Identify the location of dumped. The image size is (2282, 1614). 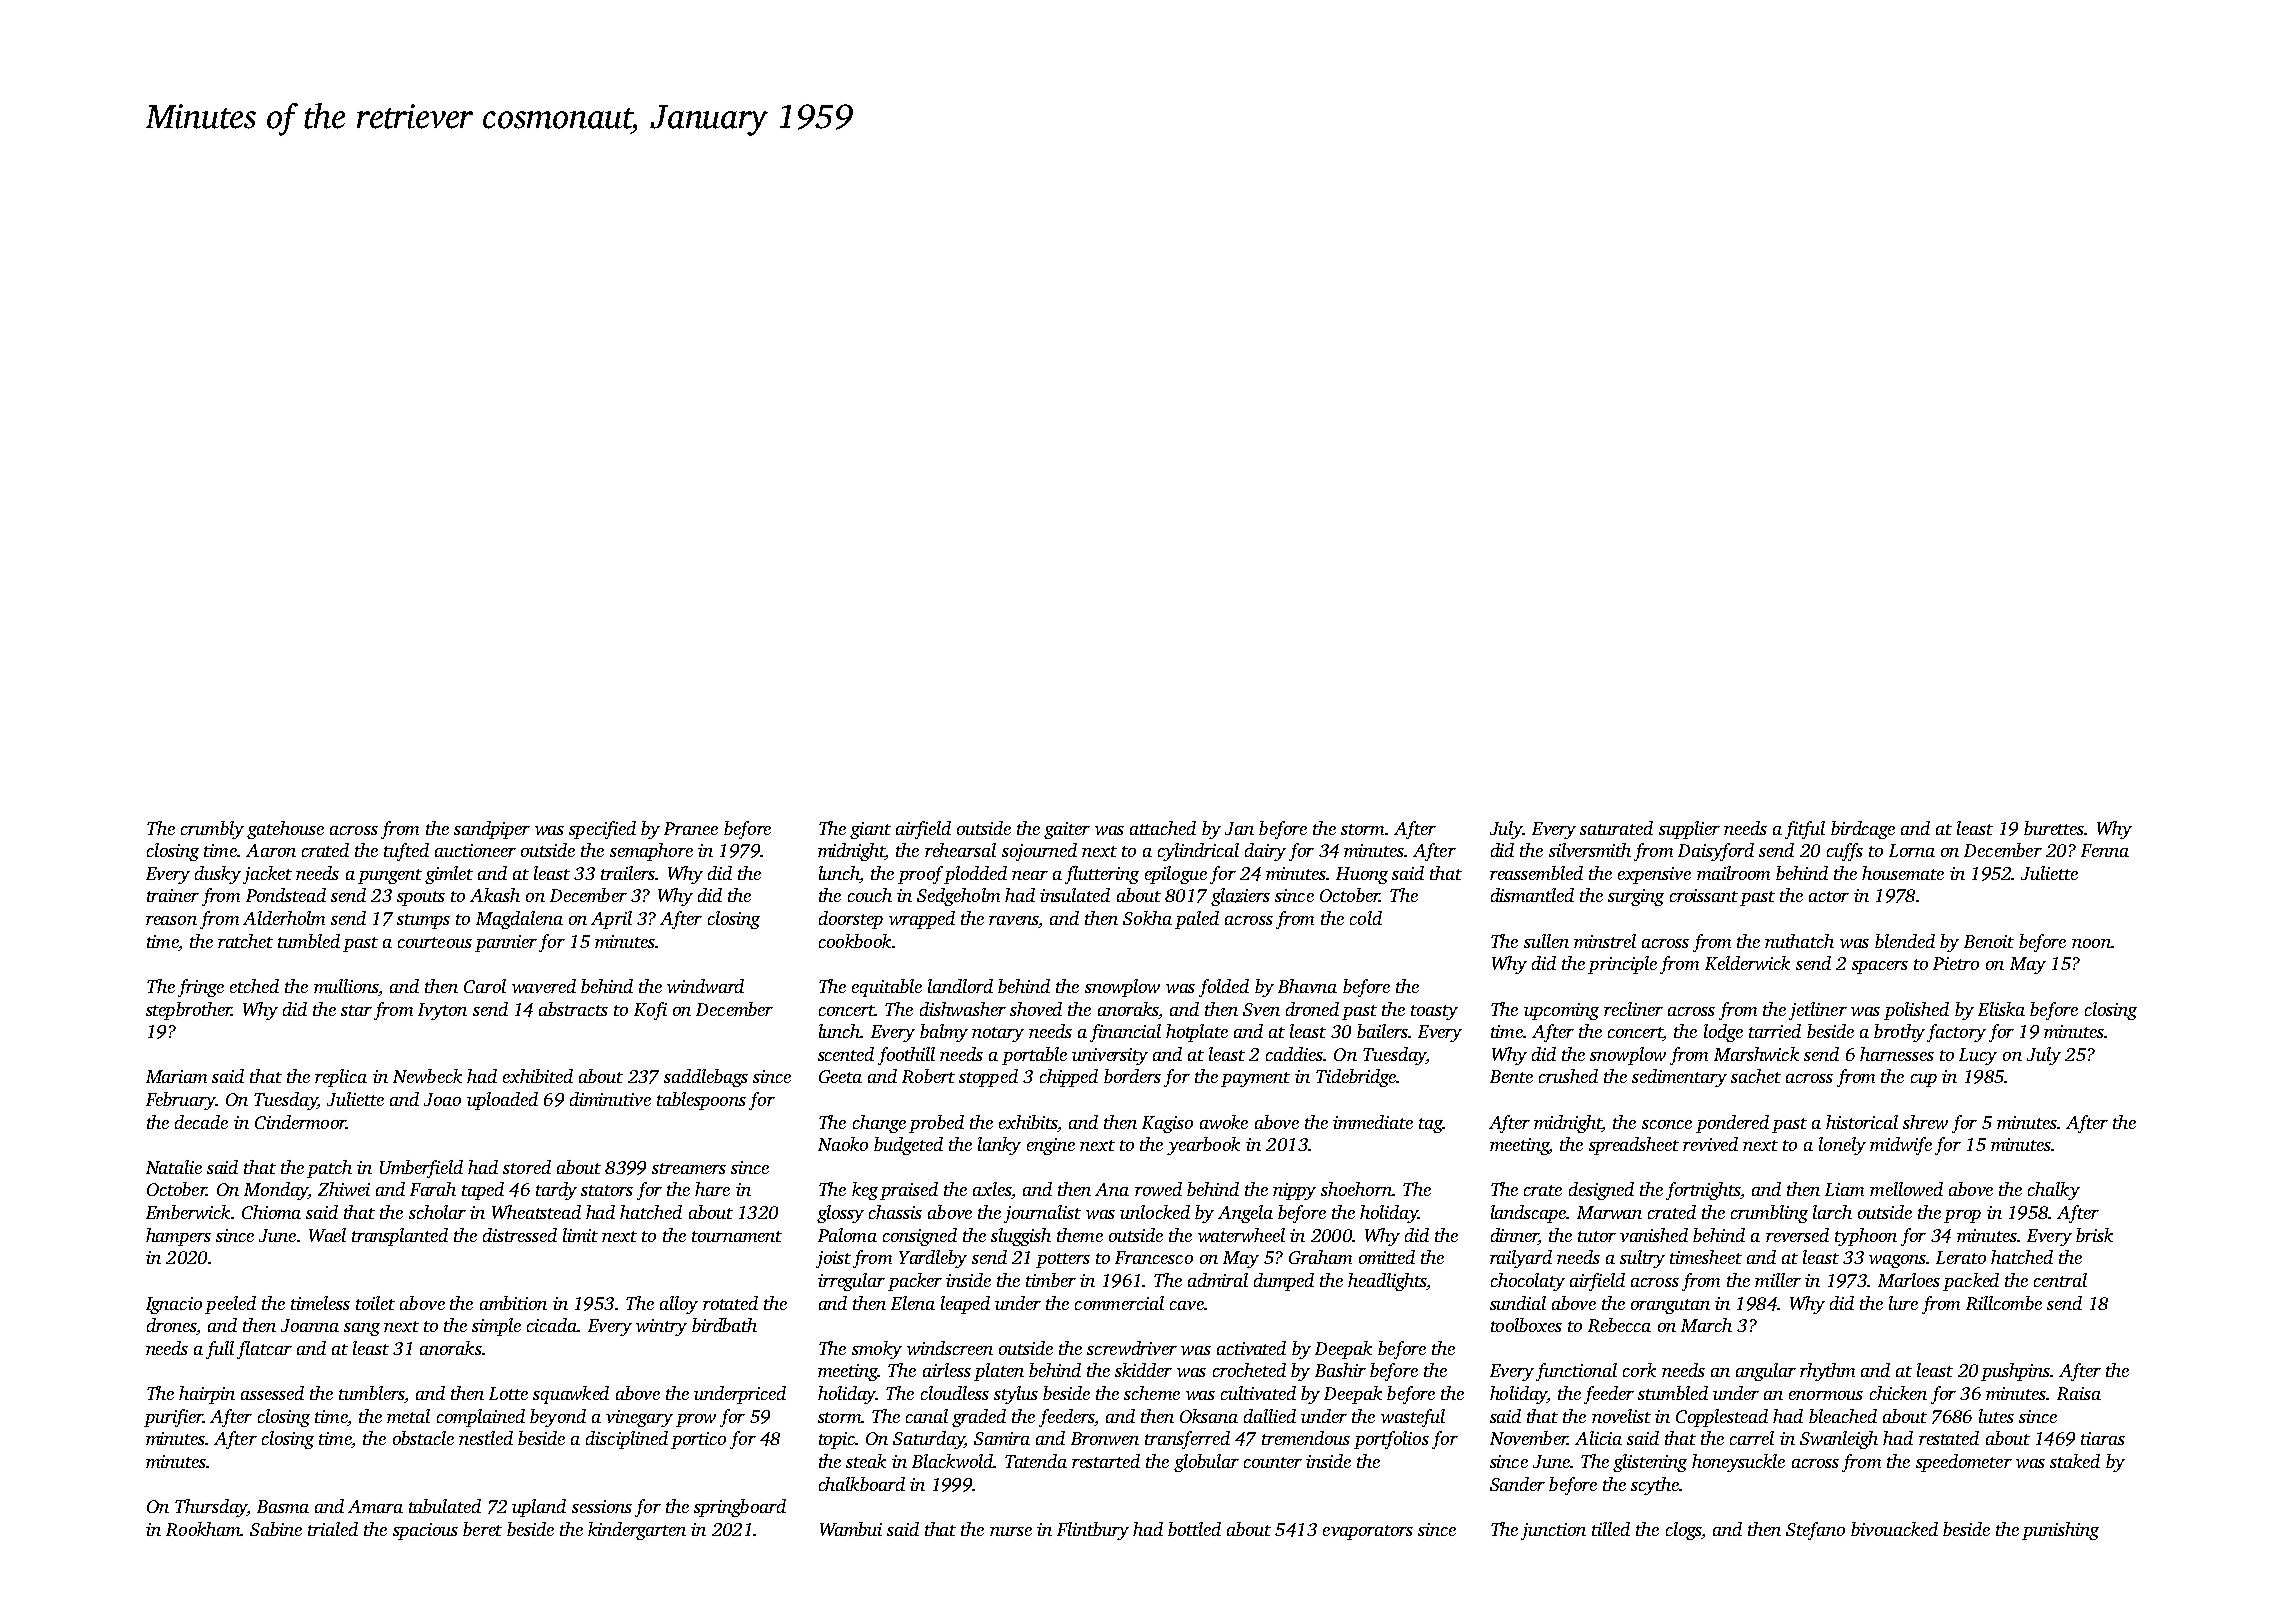
(1284, 1282).
